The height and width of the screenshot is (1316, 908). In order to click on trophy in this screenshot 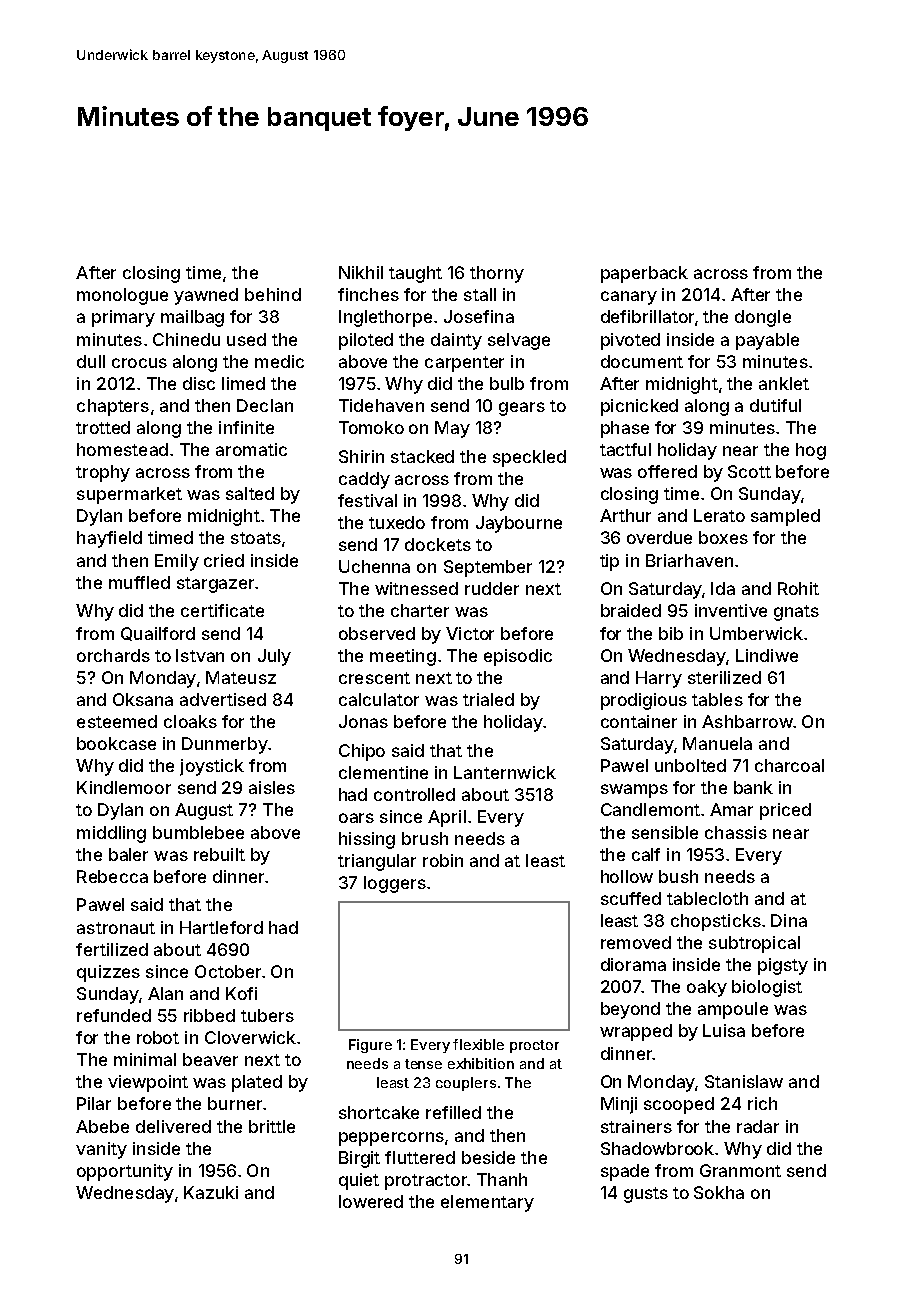, I will do `click(103, 473)`.
